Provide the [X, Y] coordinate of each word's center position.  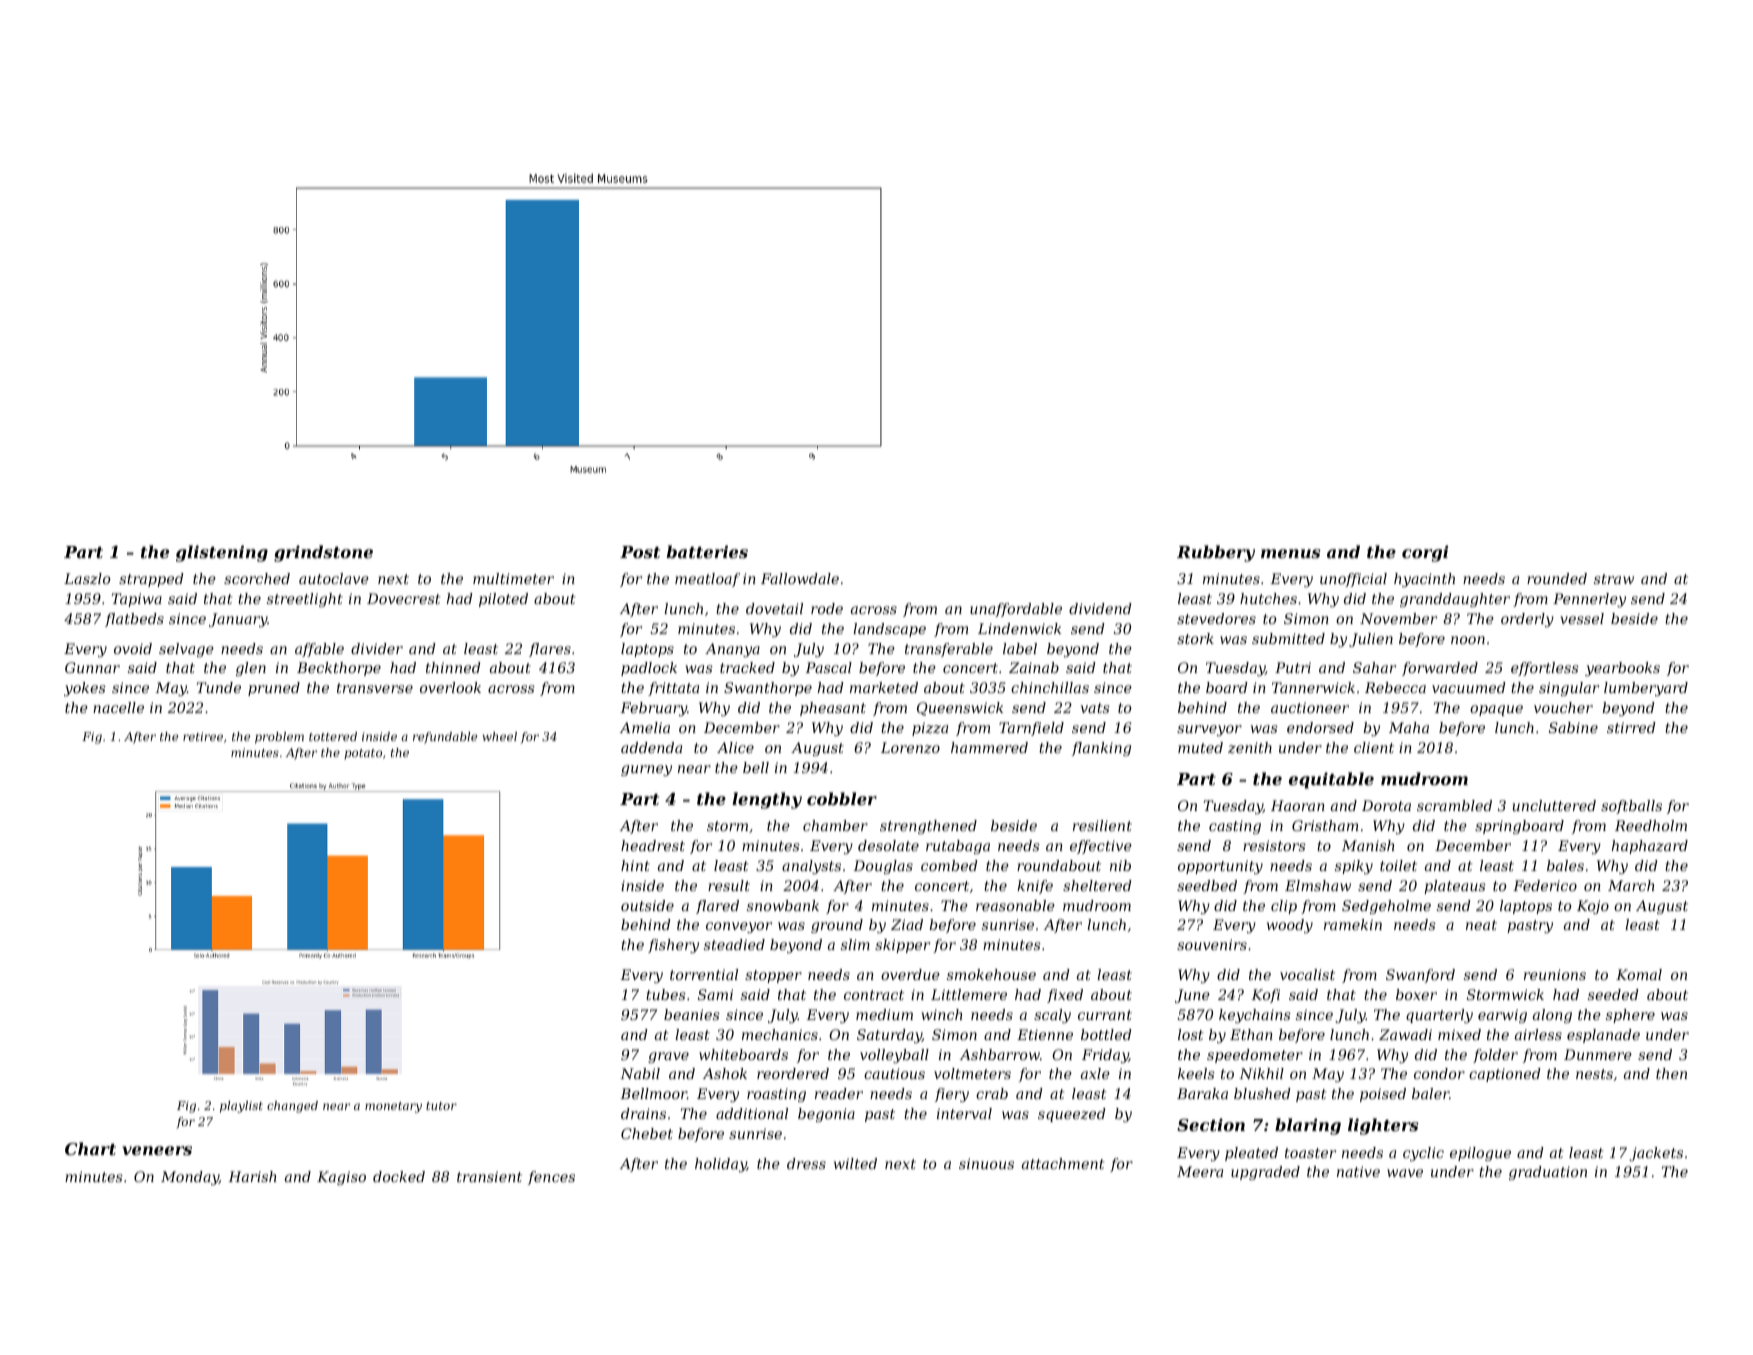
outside [647, 905]
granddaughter [1455, 600]
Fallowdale [800, 578]
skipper [902, 946]
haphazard [1650, 847]
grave [668, 1057]
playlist [241, 1107]
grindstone [323, 553]
